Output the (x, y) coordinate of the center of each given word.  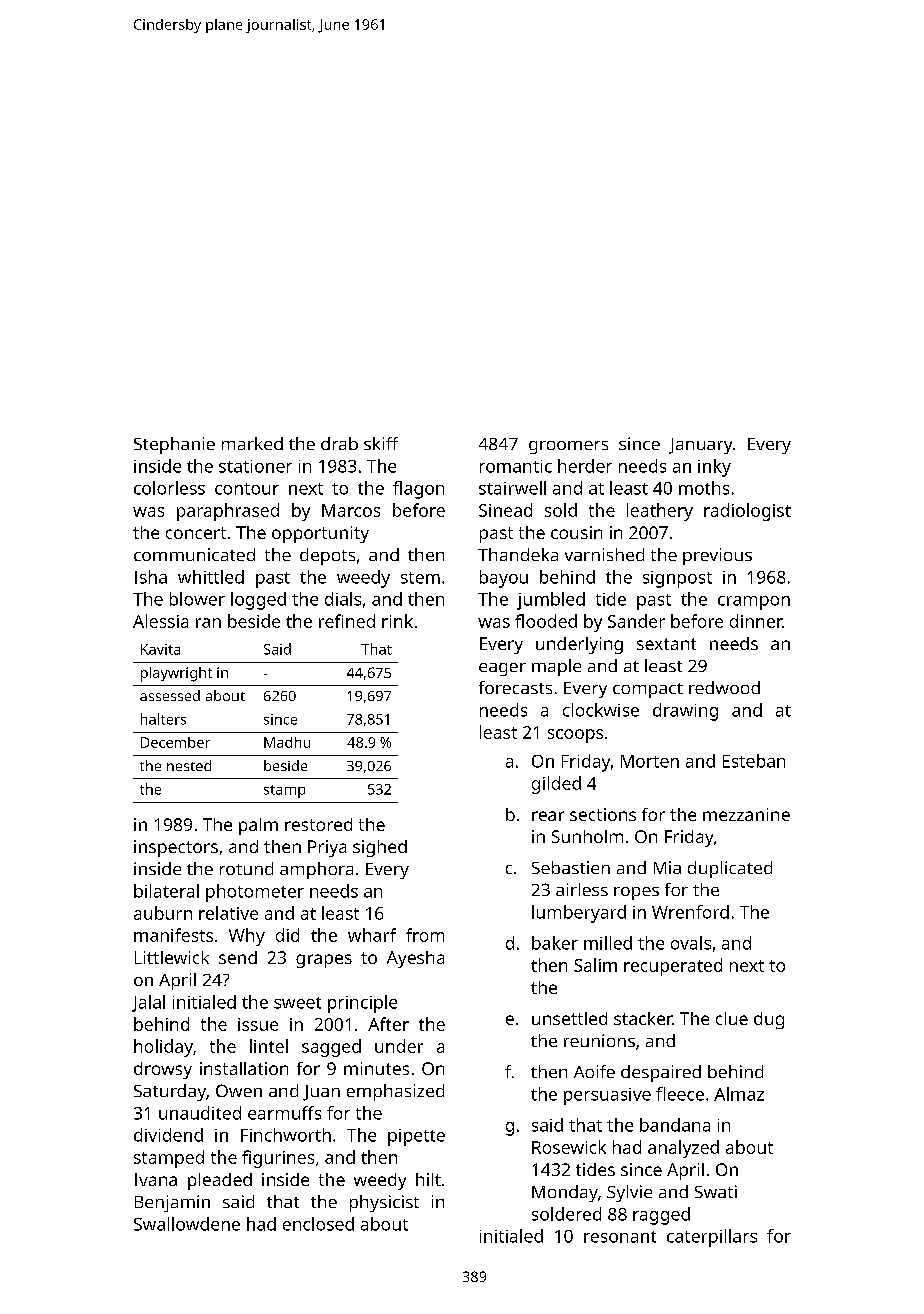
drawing (685, 712)
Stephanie (174, 445)
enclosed (318, 1224)
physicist (384, 1203)
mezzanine (746, 814)
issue (258, 1024)
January (700, 446)
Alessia (160, 621)
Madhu (287, 742)
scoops (575, 736)
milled (608, 943)
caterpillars (712, 1238)
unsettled (569, 1018)
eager (502, 669)
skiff (381, 443)
